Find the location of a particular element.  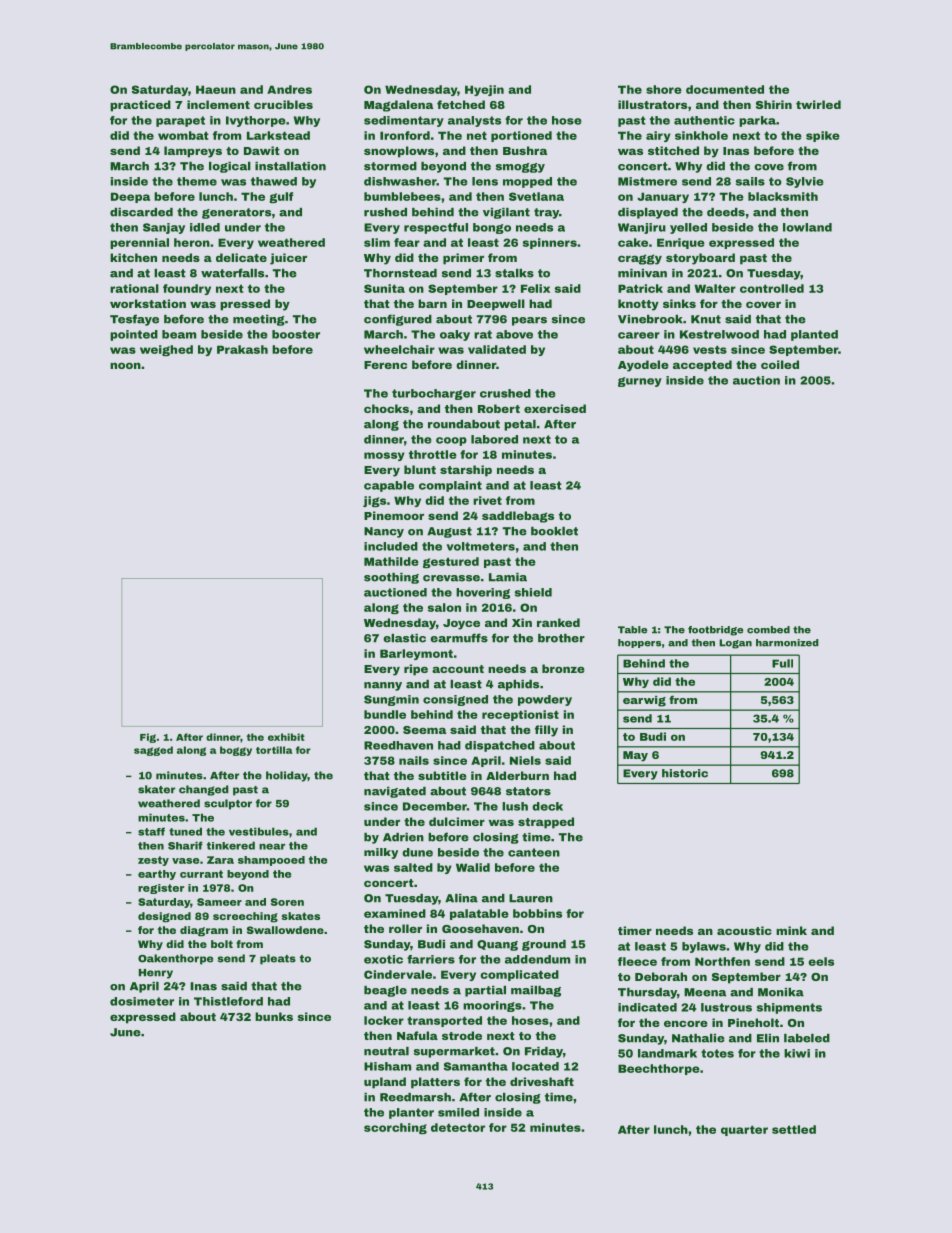

knotty is located at coordinates (638, 305).
